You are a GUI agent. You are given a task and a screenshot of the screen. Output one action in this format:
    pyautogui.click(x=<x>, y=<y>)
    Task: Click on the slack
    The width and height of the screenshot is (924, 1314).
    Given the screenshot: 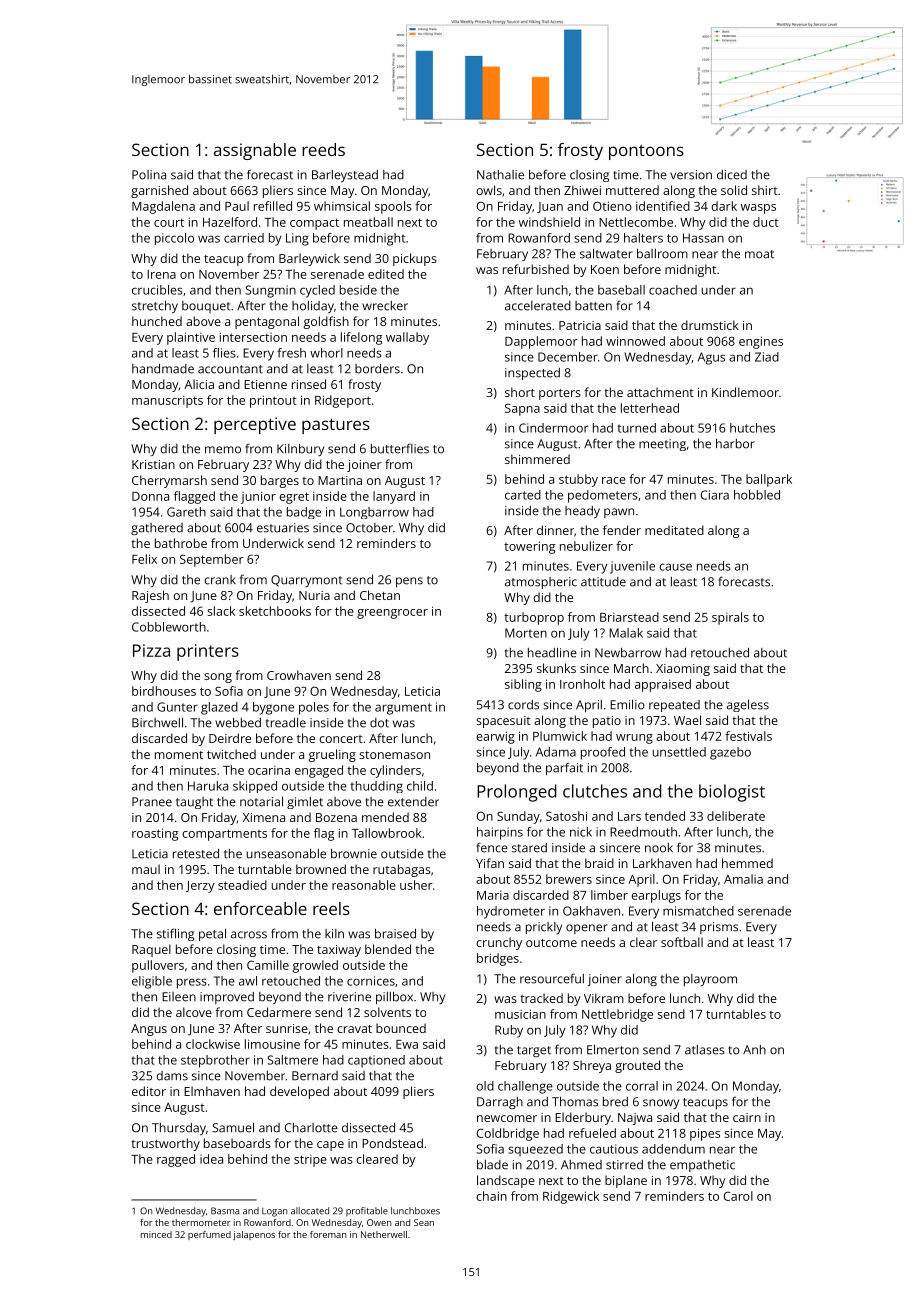 What is the action you would take?
    pyautogui.click(x=221, y=611)
